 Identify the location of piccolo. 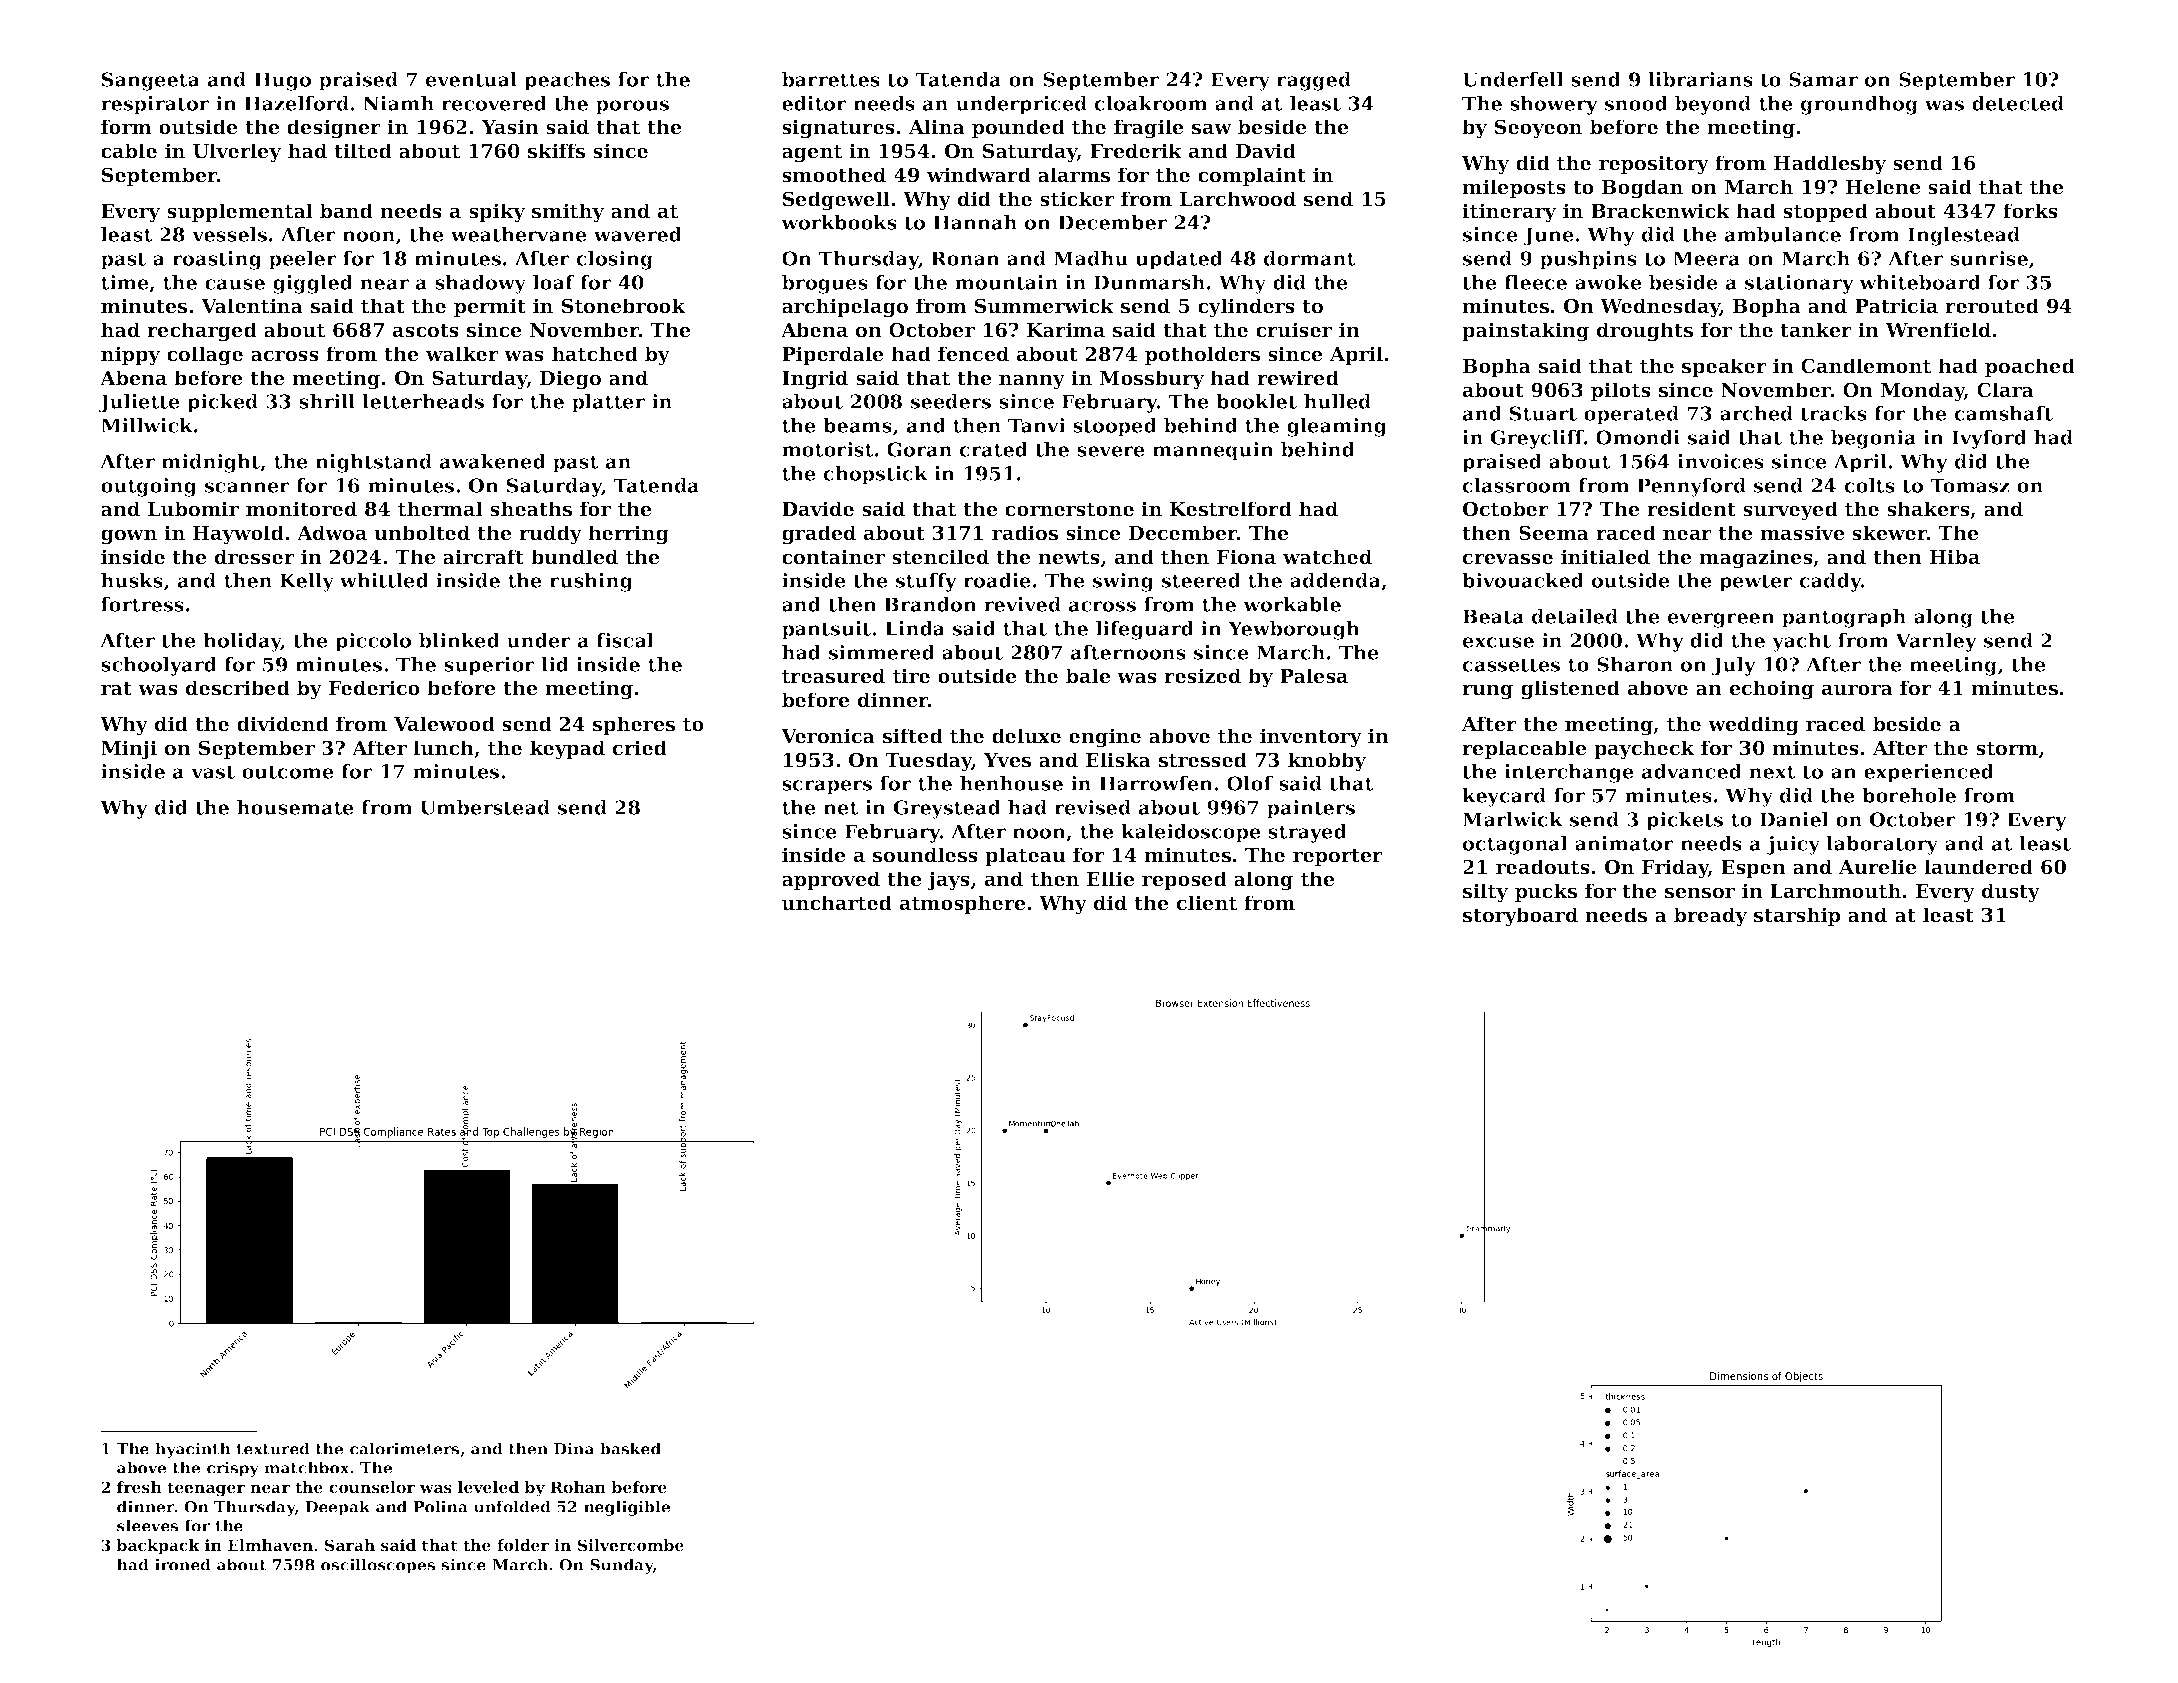
(373, 642).
